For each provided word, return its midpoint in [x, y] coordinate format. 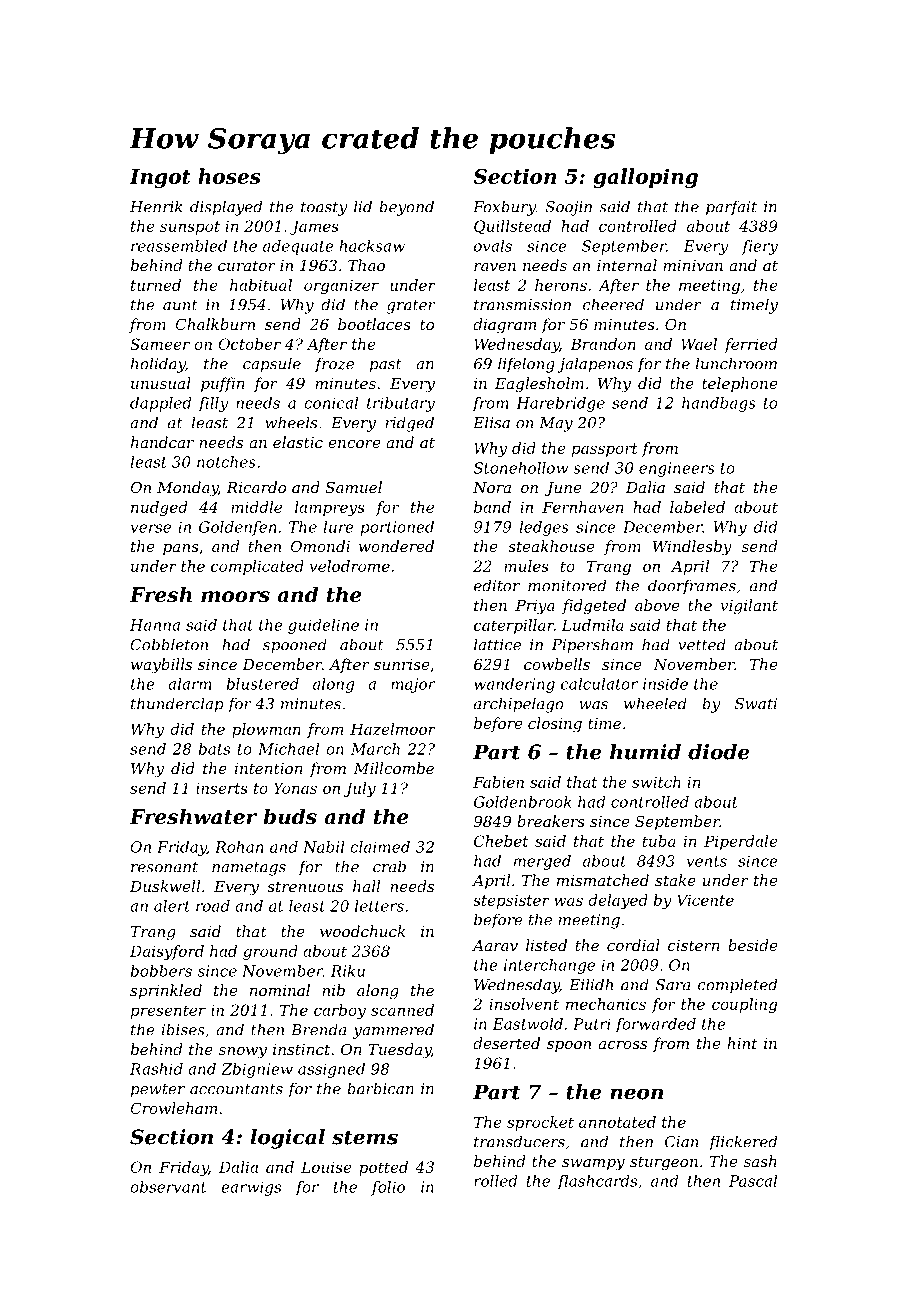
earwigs [251, 1188]
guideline [323, 626]
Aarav [495, 945]
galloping [645, 178]
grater [411, 307]
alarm [190, 684]
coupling [744, 1005]
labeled [697, 507]
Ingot [160, 178]
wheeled [655, 703]
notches [226, 462]
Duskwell [165, 886]
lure [339, 527]
